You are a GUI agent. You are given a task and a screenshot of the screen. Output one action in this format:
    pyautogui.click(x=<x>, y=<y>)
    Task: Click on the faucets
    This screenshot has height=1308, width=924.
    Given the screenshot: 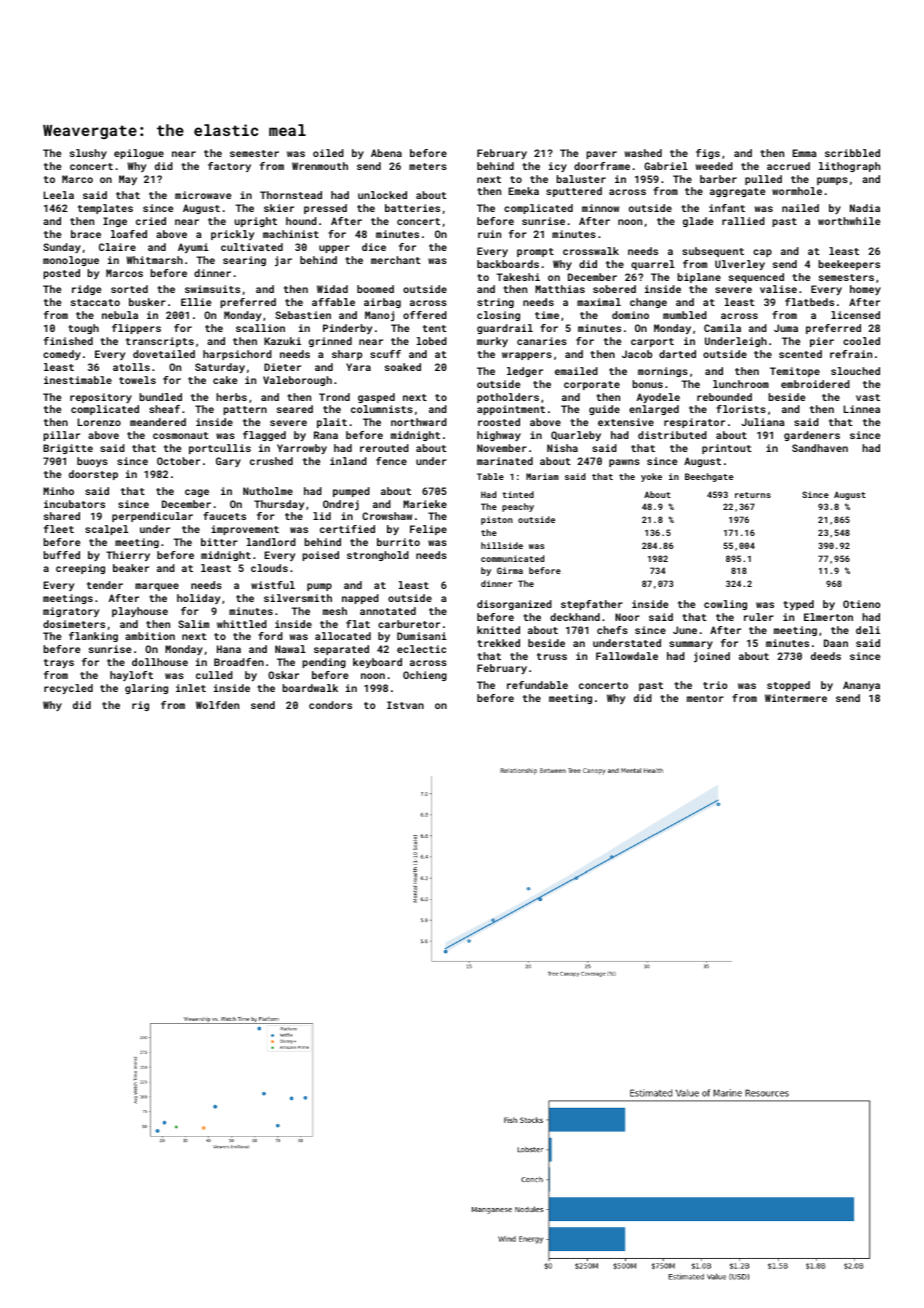 What is the action you would take?
    pyautogui.click(x=224, y=516)
